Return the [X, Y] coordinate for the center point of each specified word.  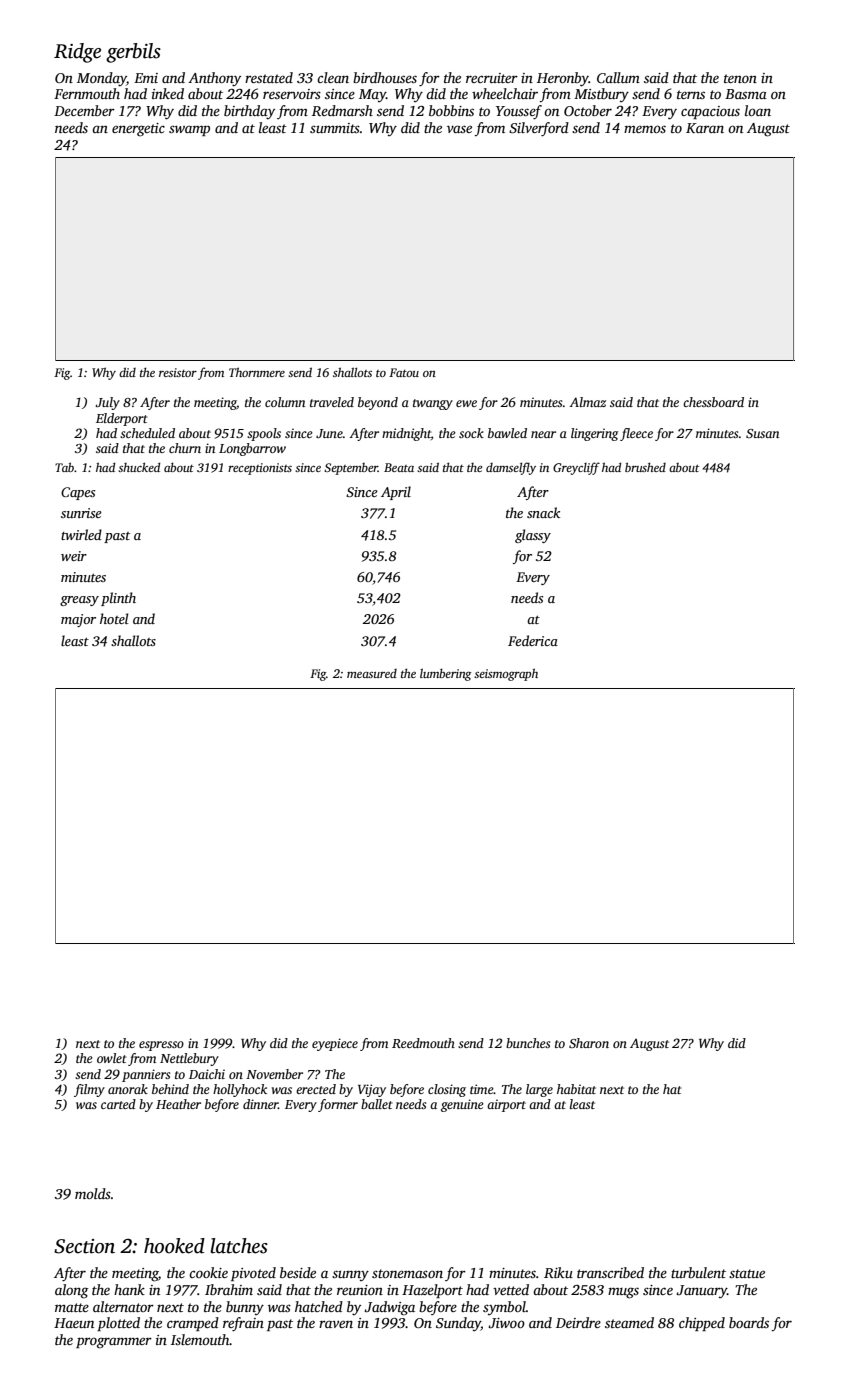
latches [239, 1246]
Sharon [589, 1043]
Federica [533, 640]
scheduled [147, 433]
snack [543, 512]
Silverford [539, 129]
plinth [118, 599]
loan [758, 110]
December [84, 110]
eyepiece [335, 1044]
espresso [161, 1046]
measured [372, 673]
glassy [533, 536]
